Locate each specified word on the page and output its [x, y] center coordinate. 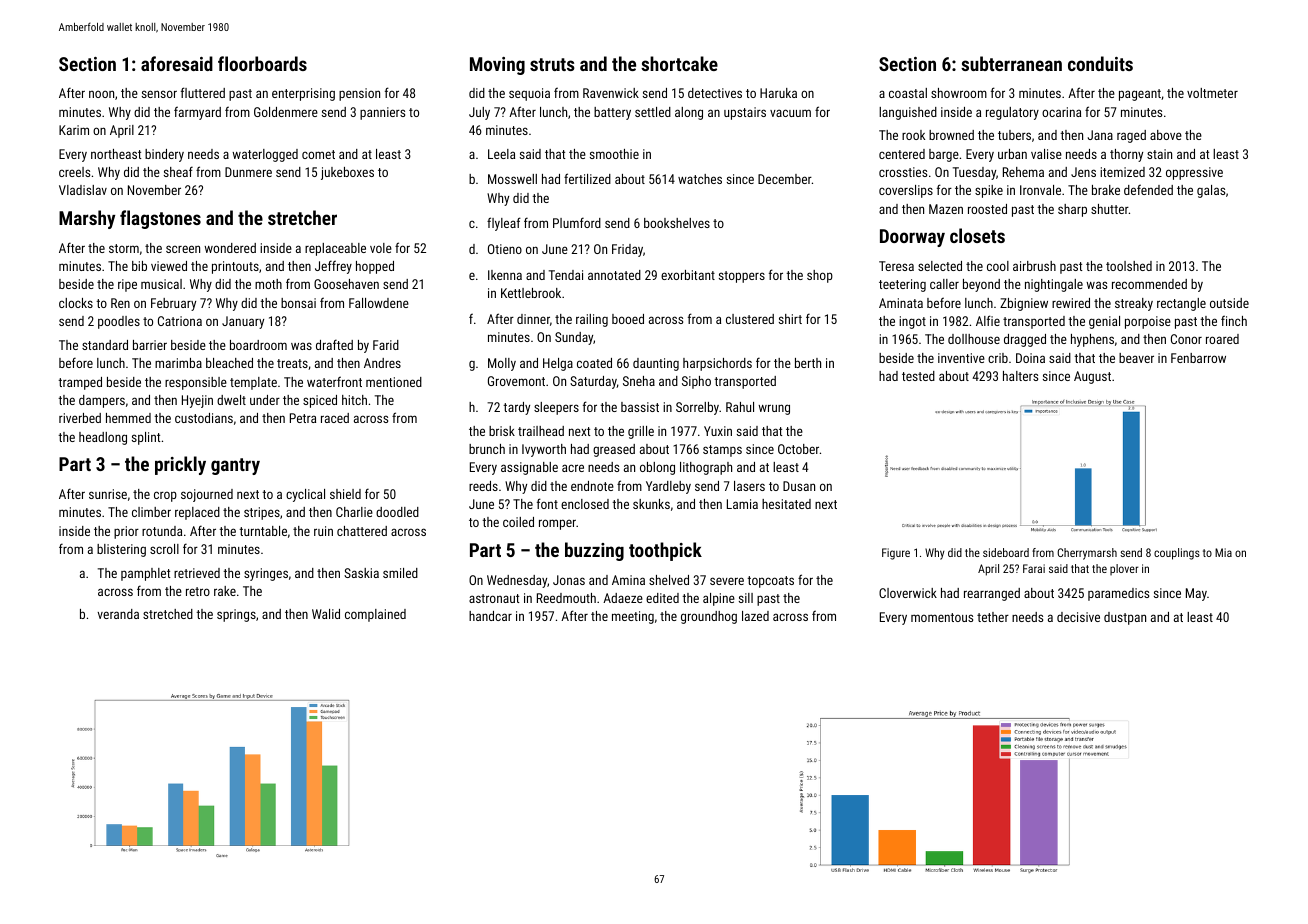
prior [126, 532]
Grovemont [516, 381]
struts [552, 64]
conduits [1100, 63]
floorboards [262, 63]
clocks [76, 303]
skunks [651, 504]
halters [1020, 376]
